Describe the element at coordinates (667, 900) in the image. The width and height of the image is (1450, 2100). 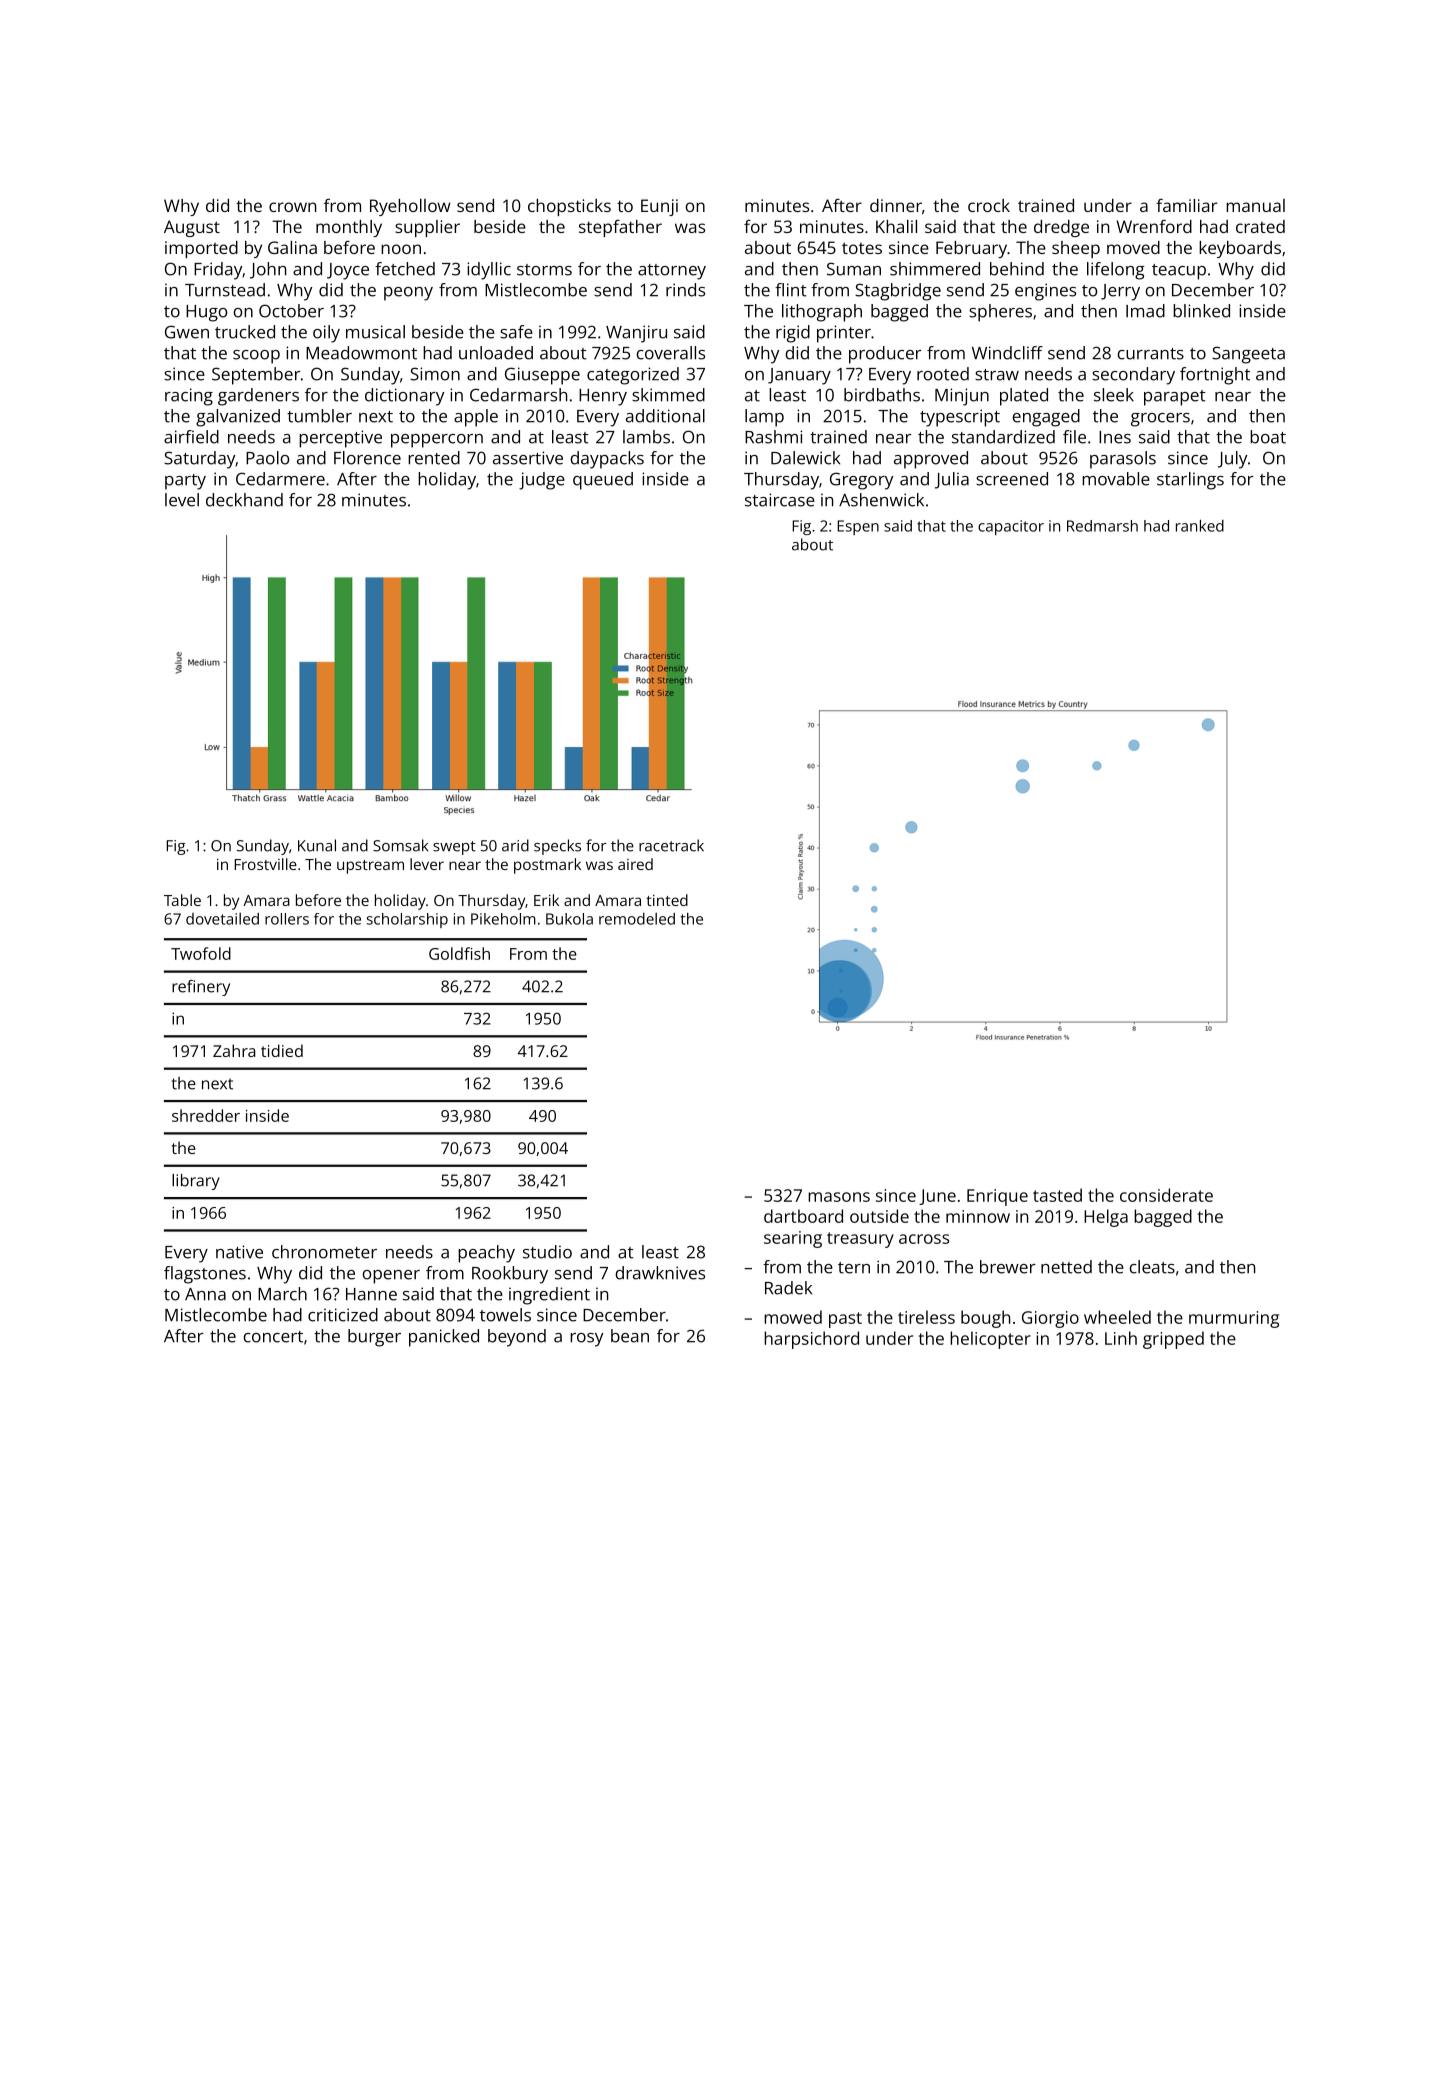
I see `tinted` at that location.
